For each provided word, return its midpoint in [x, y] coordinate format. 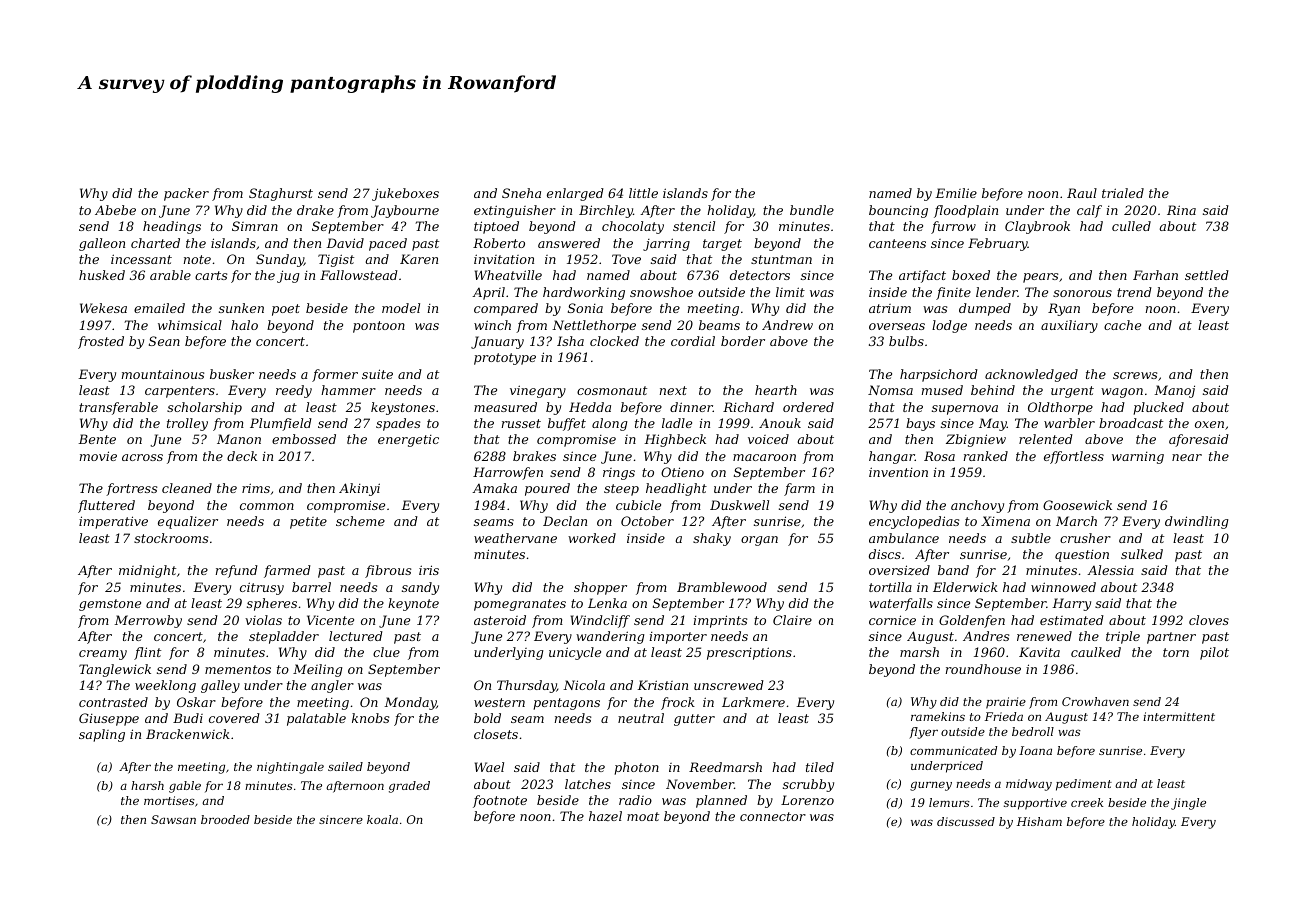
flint [147, 653]
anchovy [977, 506]
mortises [169, 800]
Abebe [115, 210]
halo [244, 325]
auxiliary [1069, 326]
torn [1176, 652]
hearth [776, 390]
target [722, 245]
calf [1089, 211]
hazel [605, 816]
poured [547, 489]
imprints [720, 621]
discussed [966, 821]
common [267, 506]
